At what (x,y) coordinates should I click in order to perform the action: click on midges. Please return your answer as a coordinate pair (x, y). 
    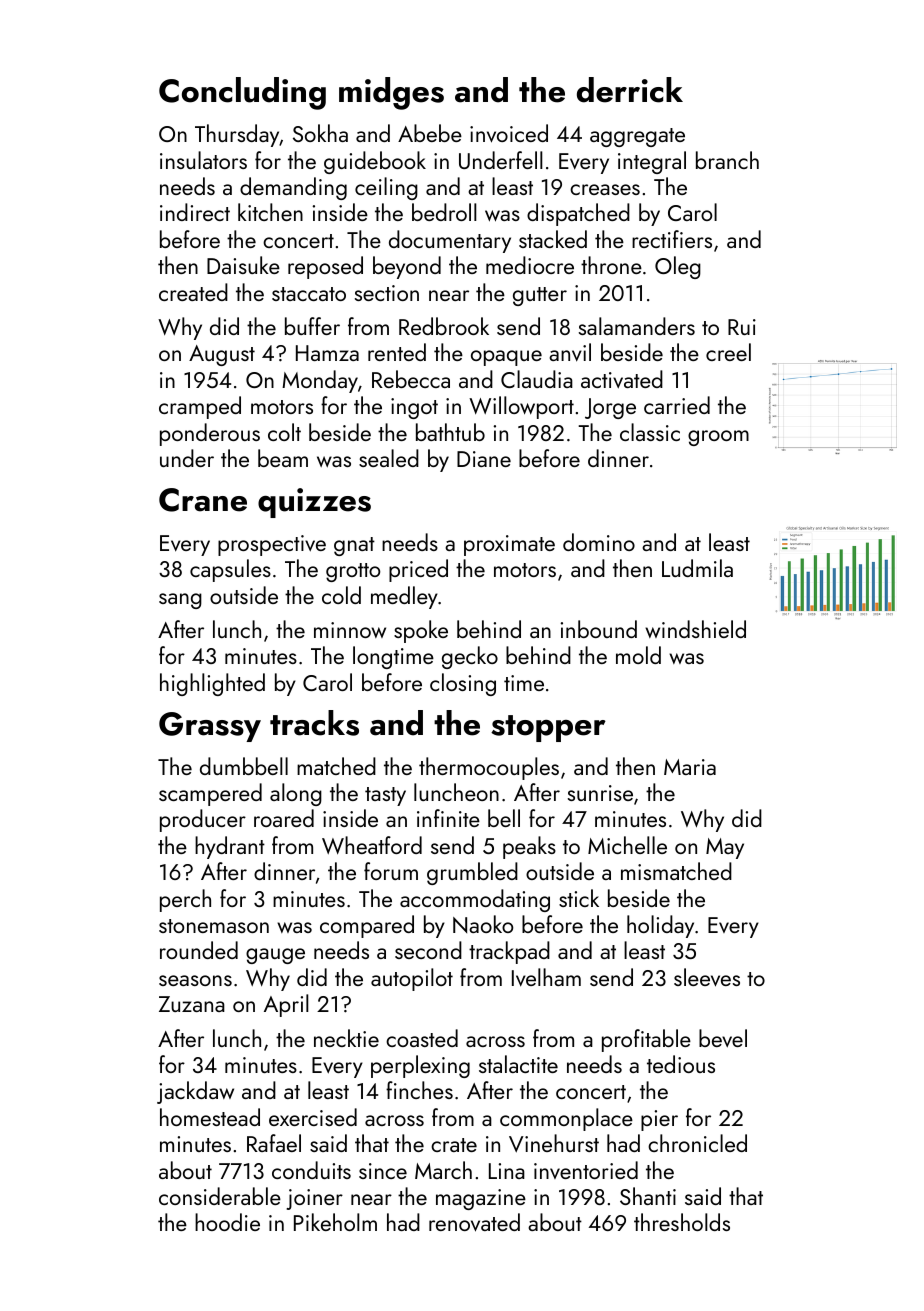
    Looking at the image, I should click on (391, 93).
